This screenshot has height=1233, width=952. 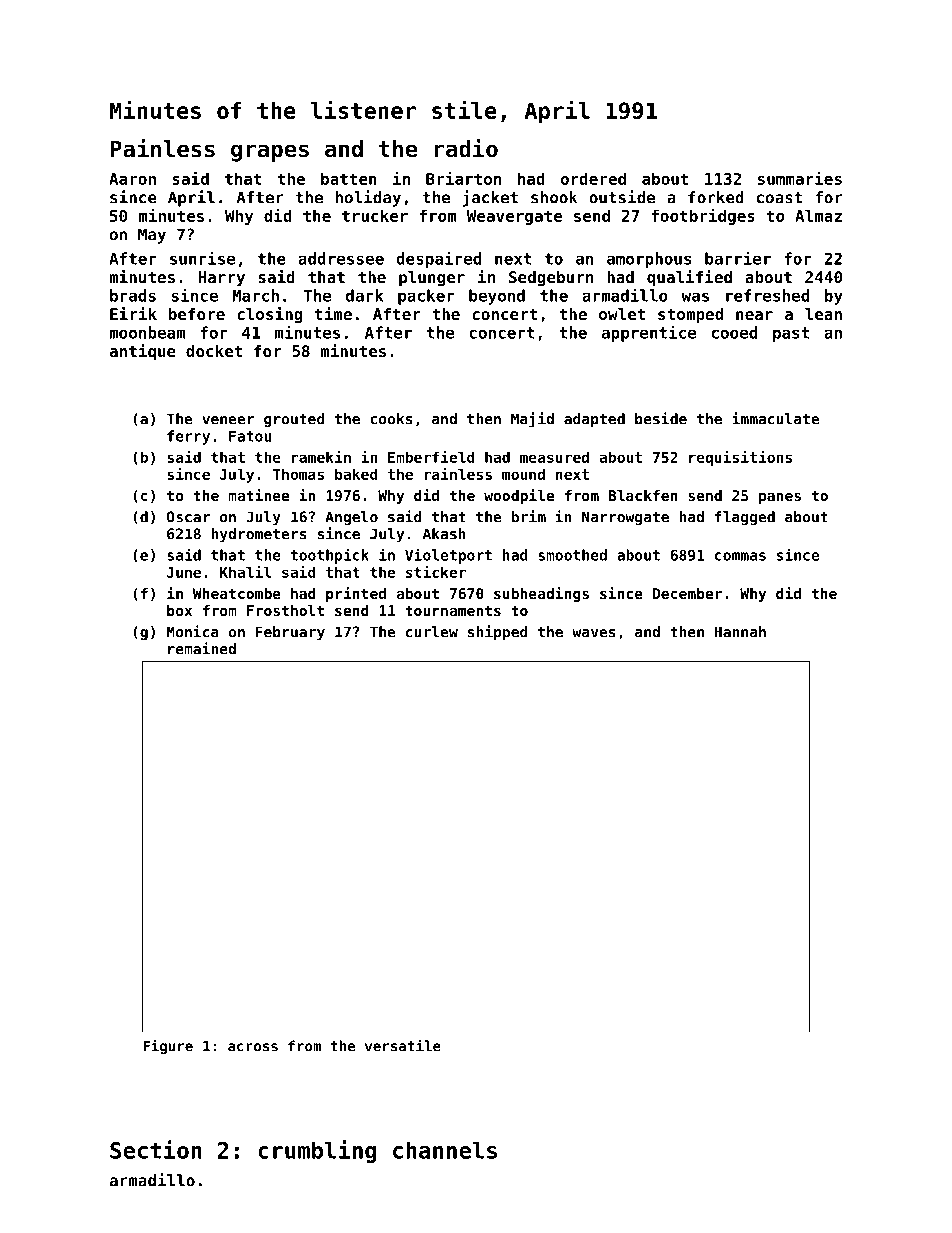 What do you see at coordinates (432, 632) in the screenshot?
I see `curlew` at bounding box center [432, 632].
